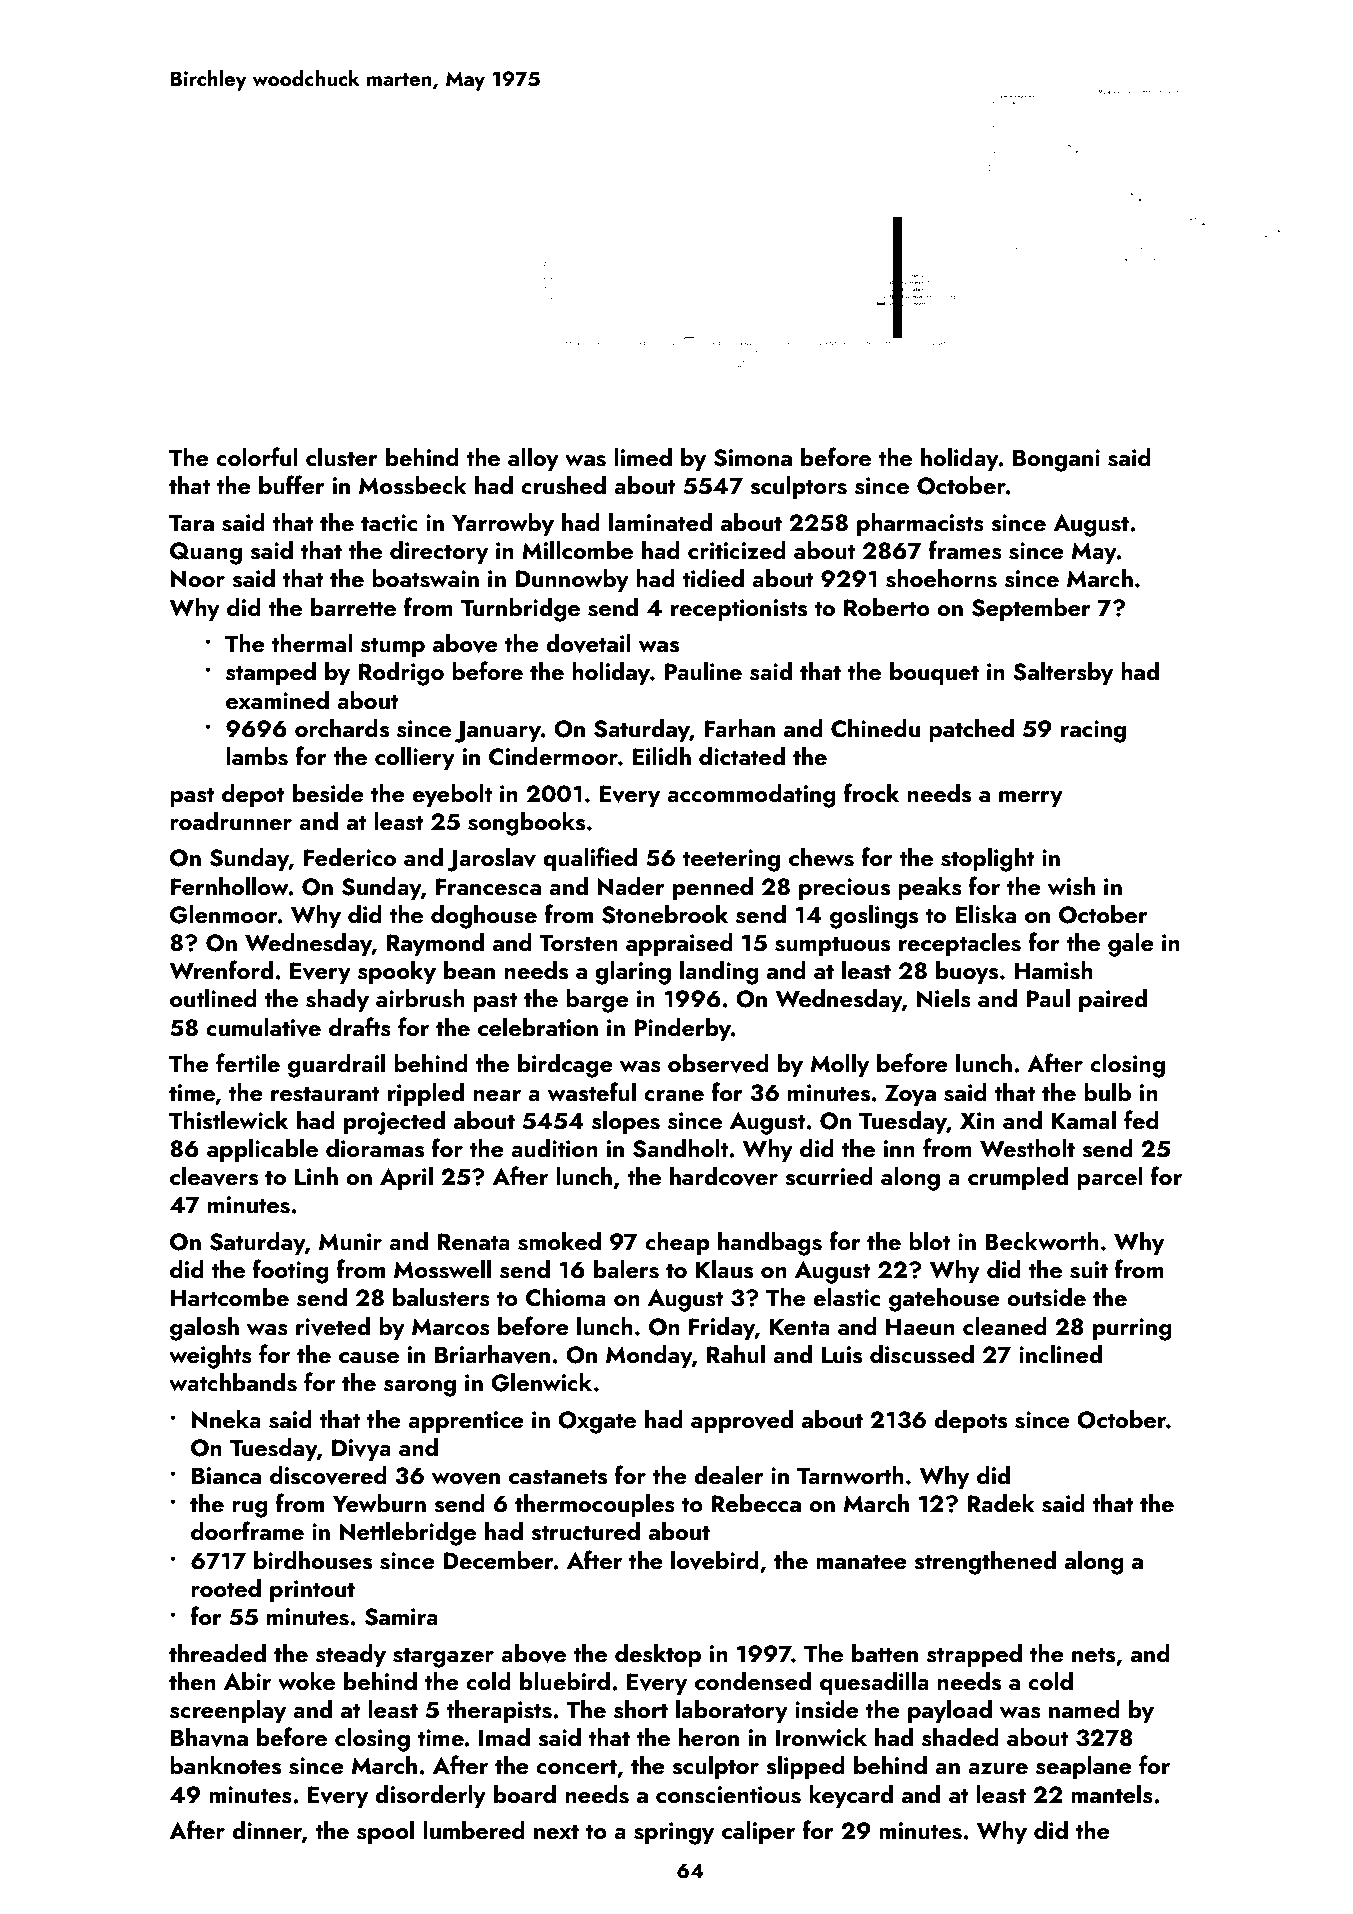 The image size is (1353, 1914). Describe the element at coordinates (736, 1354) in the page. I see `Rahul` at that location.
